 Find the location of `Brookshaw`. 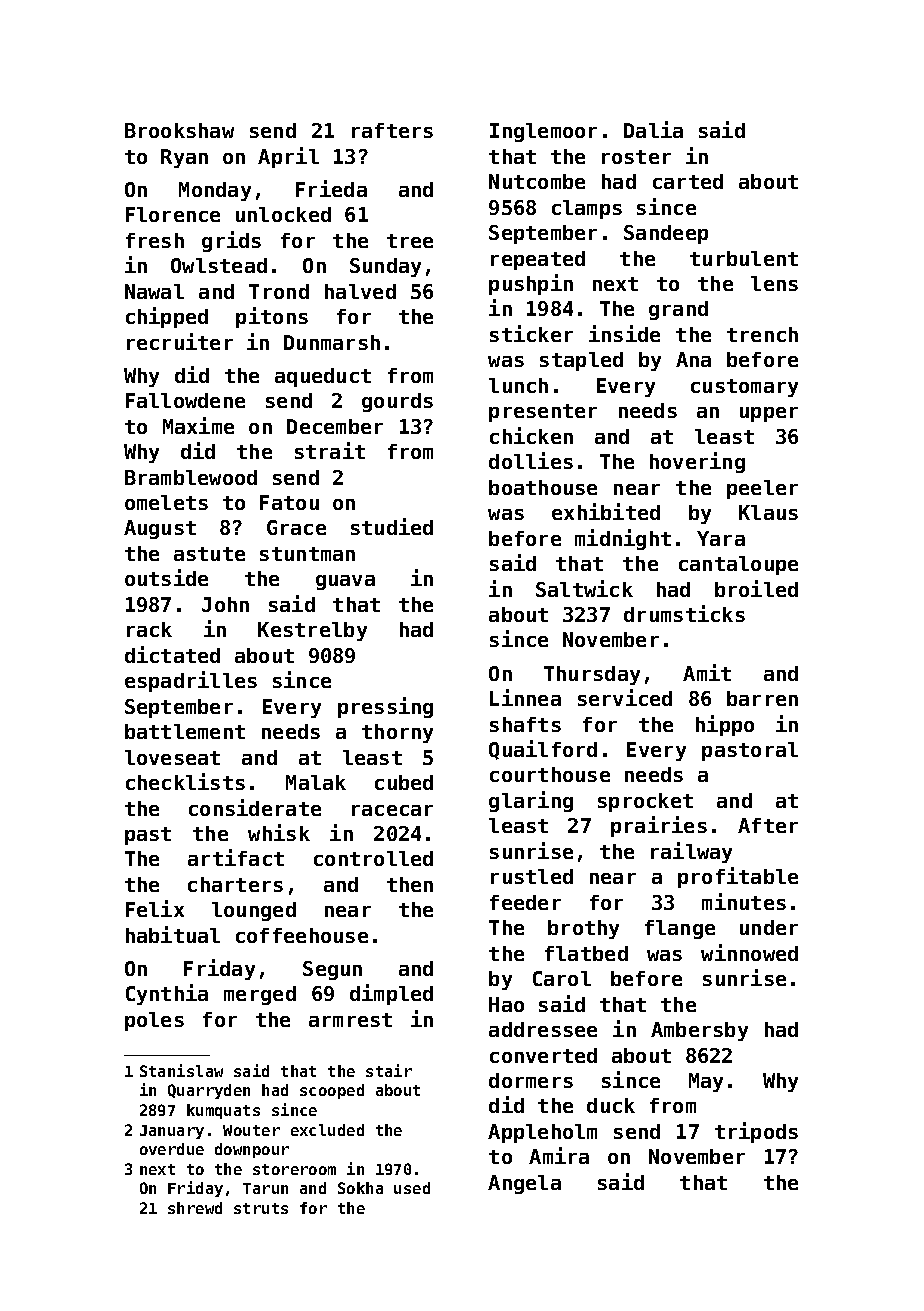

Brookshaw is located at coordinates (179, 130).
